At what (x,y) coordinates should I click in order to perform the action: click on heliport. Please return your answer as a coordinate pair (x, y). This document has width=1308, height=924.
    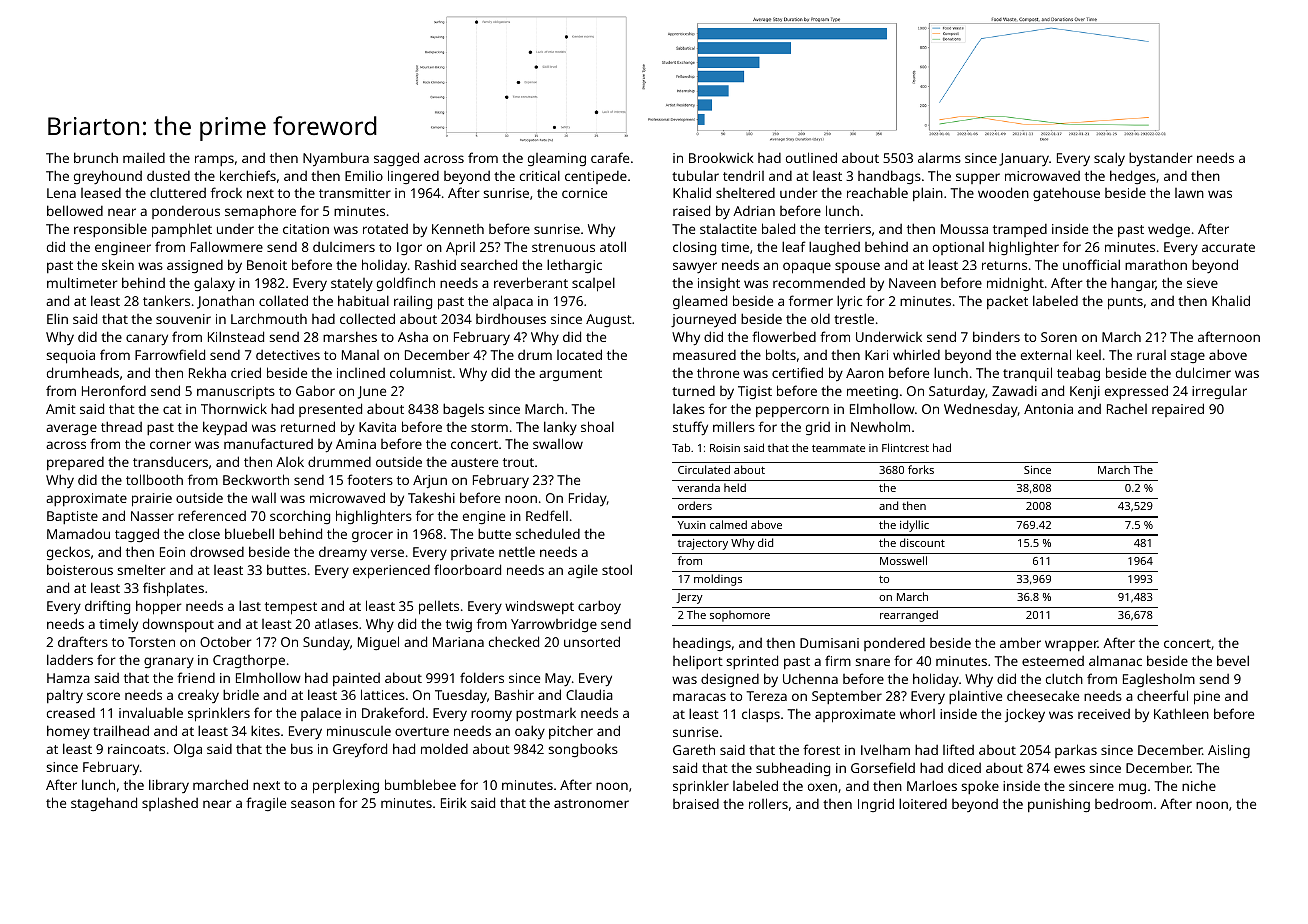
    Looking at the image, I should click on (698, 662).
